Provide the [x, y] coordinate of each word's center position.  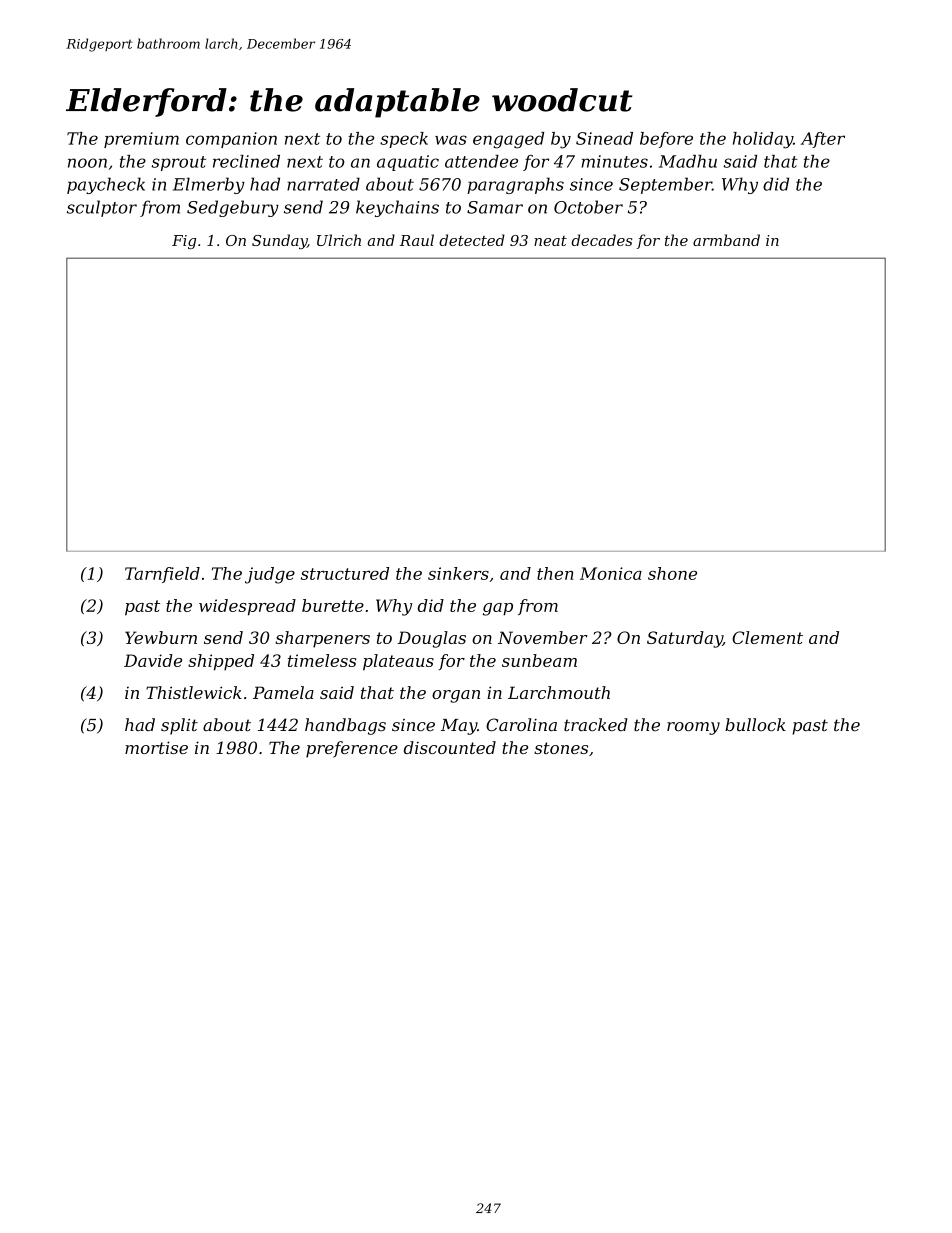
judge [270, 575]
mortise [156, 747]
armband [726, 240]
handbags [345, 726]
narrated [323, 184]
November [543, 637]
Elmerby [209, 185]
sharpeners [322, 639]
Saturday [685, 639]
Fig [184, 242]
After [823, 140]
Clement [767, 637]
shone [672, 573]
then [555, 573]
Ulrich [339, 240]
